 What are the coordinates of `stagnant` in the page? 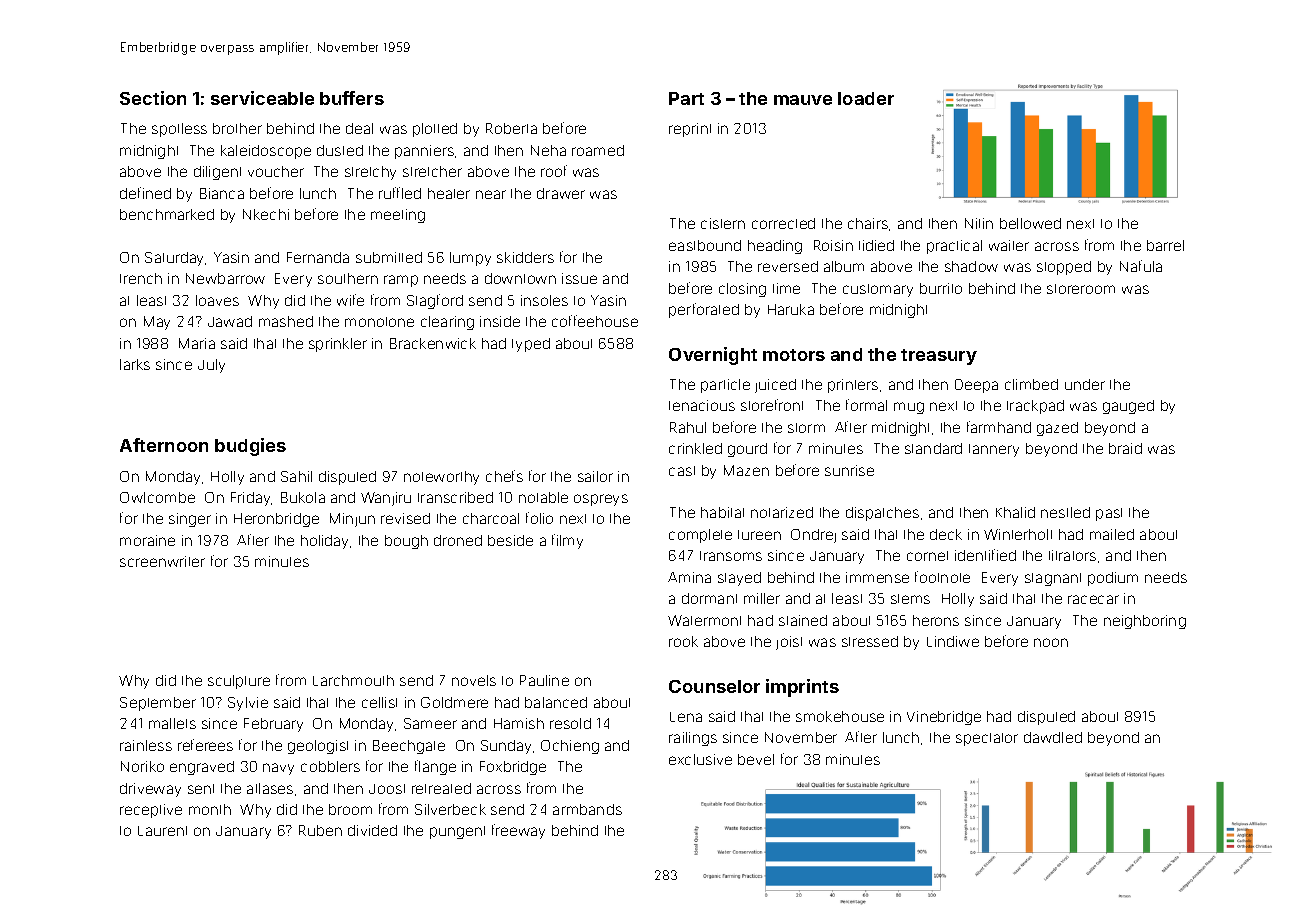 It's located at (1053, 579).
